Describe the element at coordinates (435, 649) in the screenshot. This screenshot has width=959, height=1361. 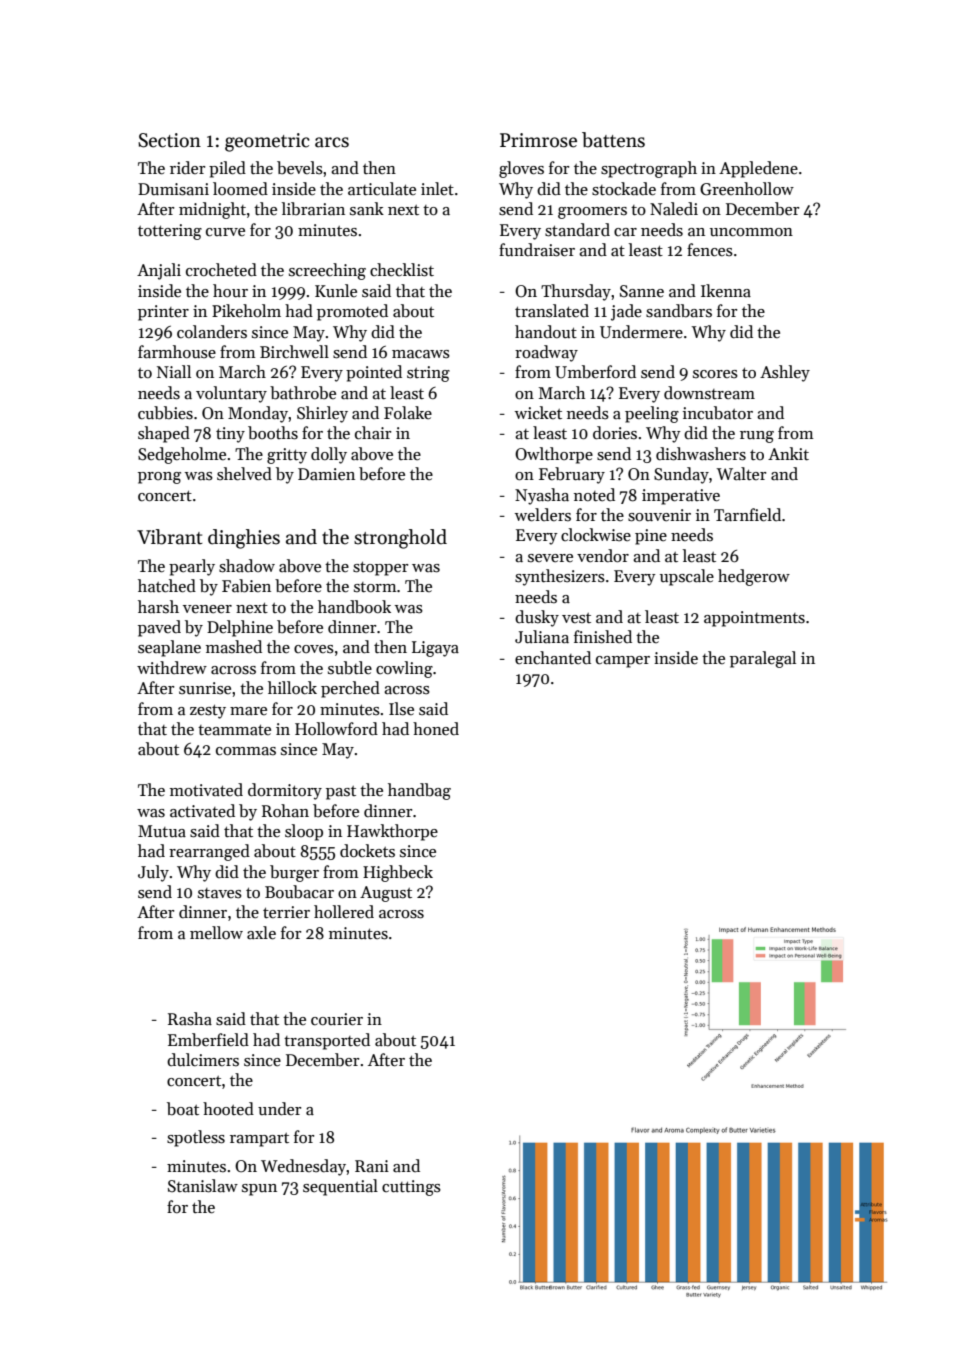
I see `Ligaya` at that location.
